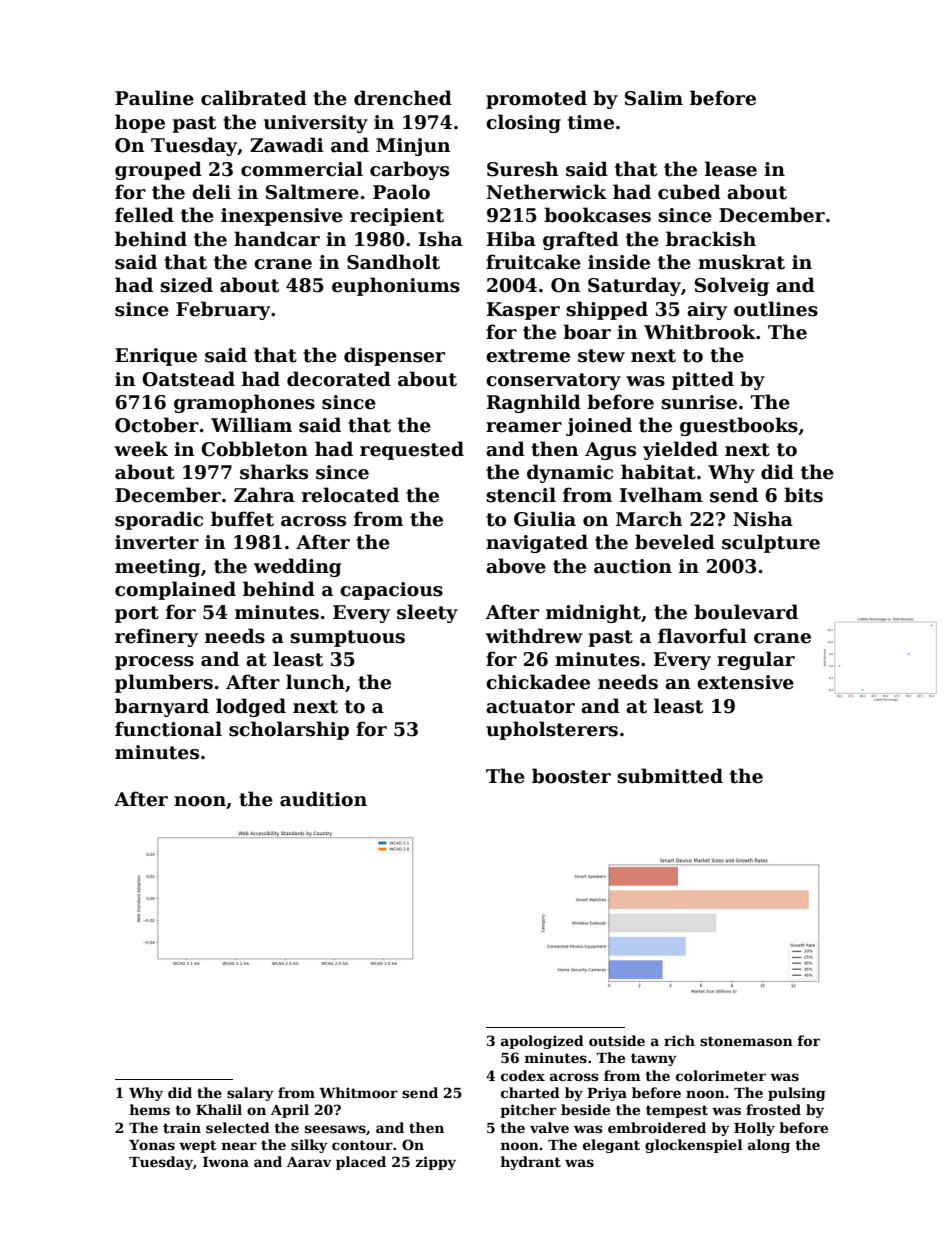 This screenshot has width=952, height=1233. What do you see at coordinates (289, 730) in the screenshot?
I see `scholarship` at bounding box center [289, 730].
